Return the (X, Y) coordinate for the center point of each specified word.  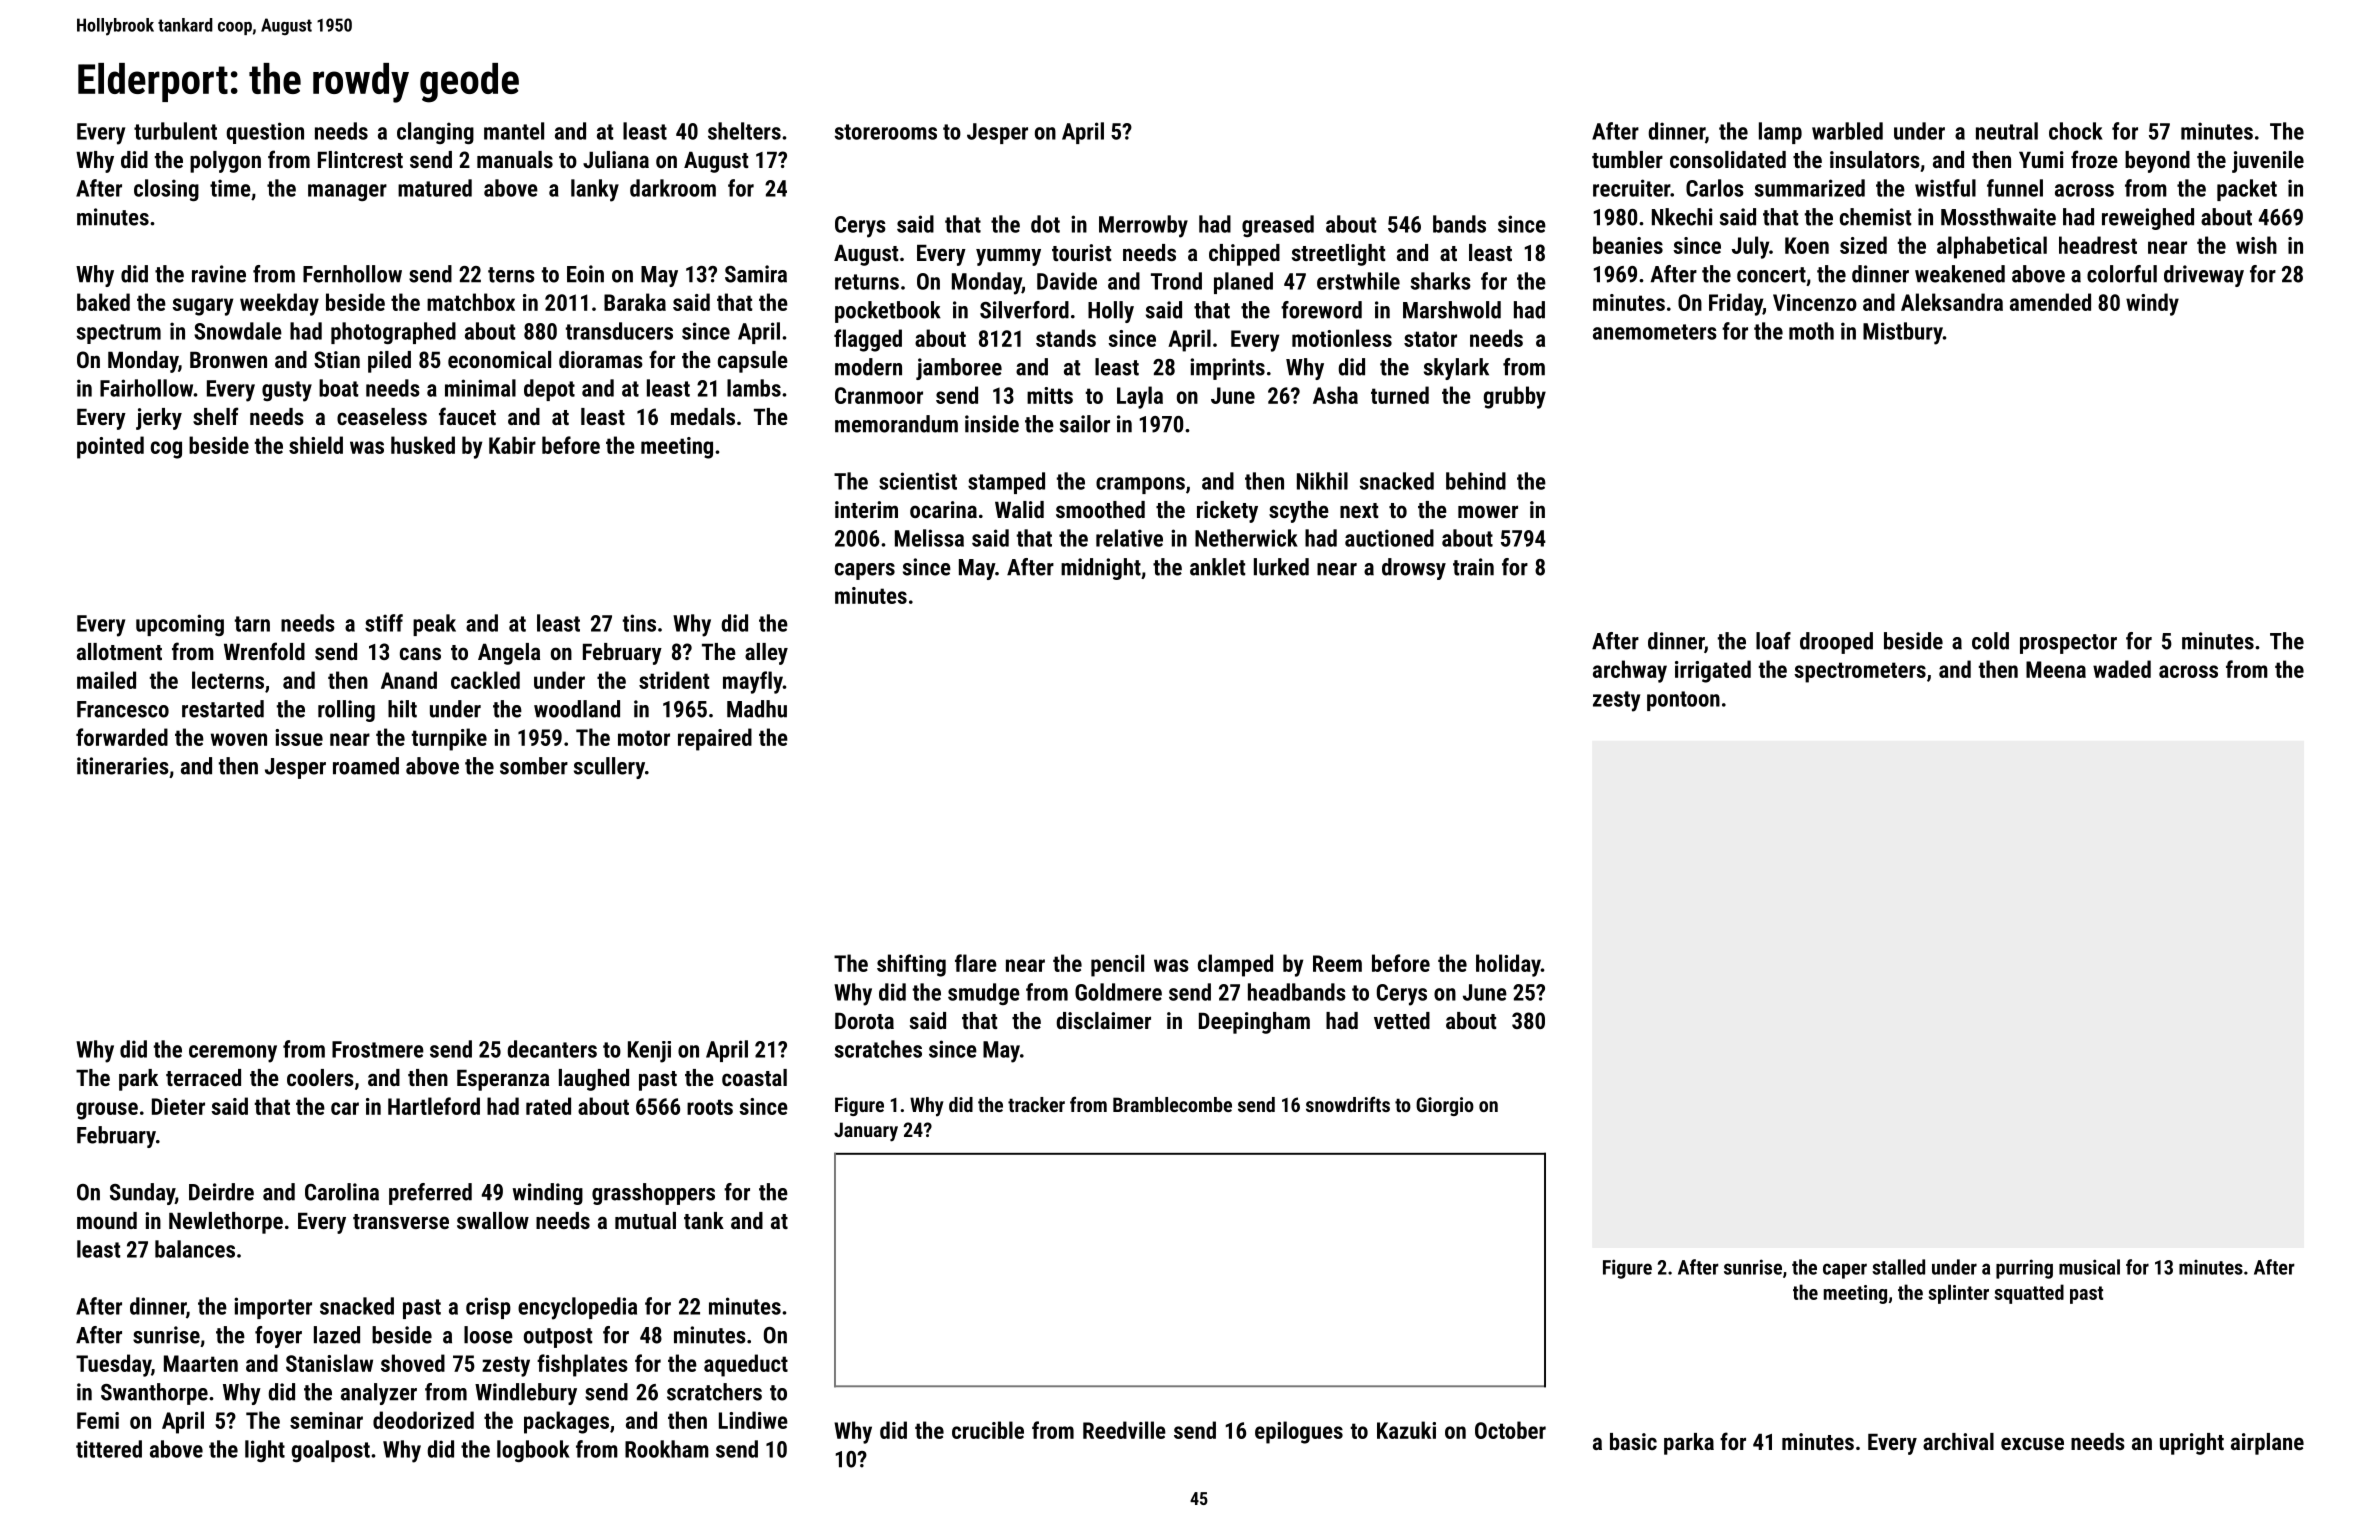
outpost (558, 1338)
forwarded (122, 737)
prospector (2068, 644)
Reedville (1124, 1430)
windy (2152, 304)
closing (166, 190)
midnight (1101, 569)
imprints (1227, 369)
